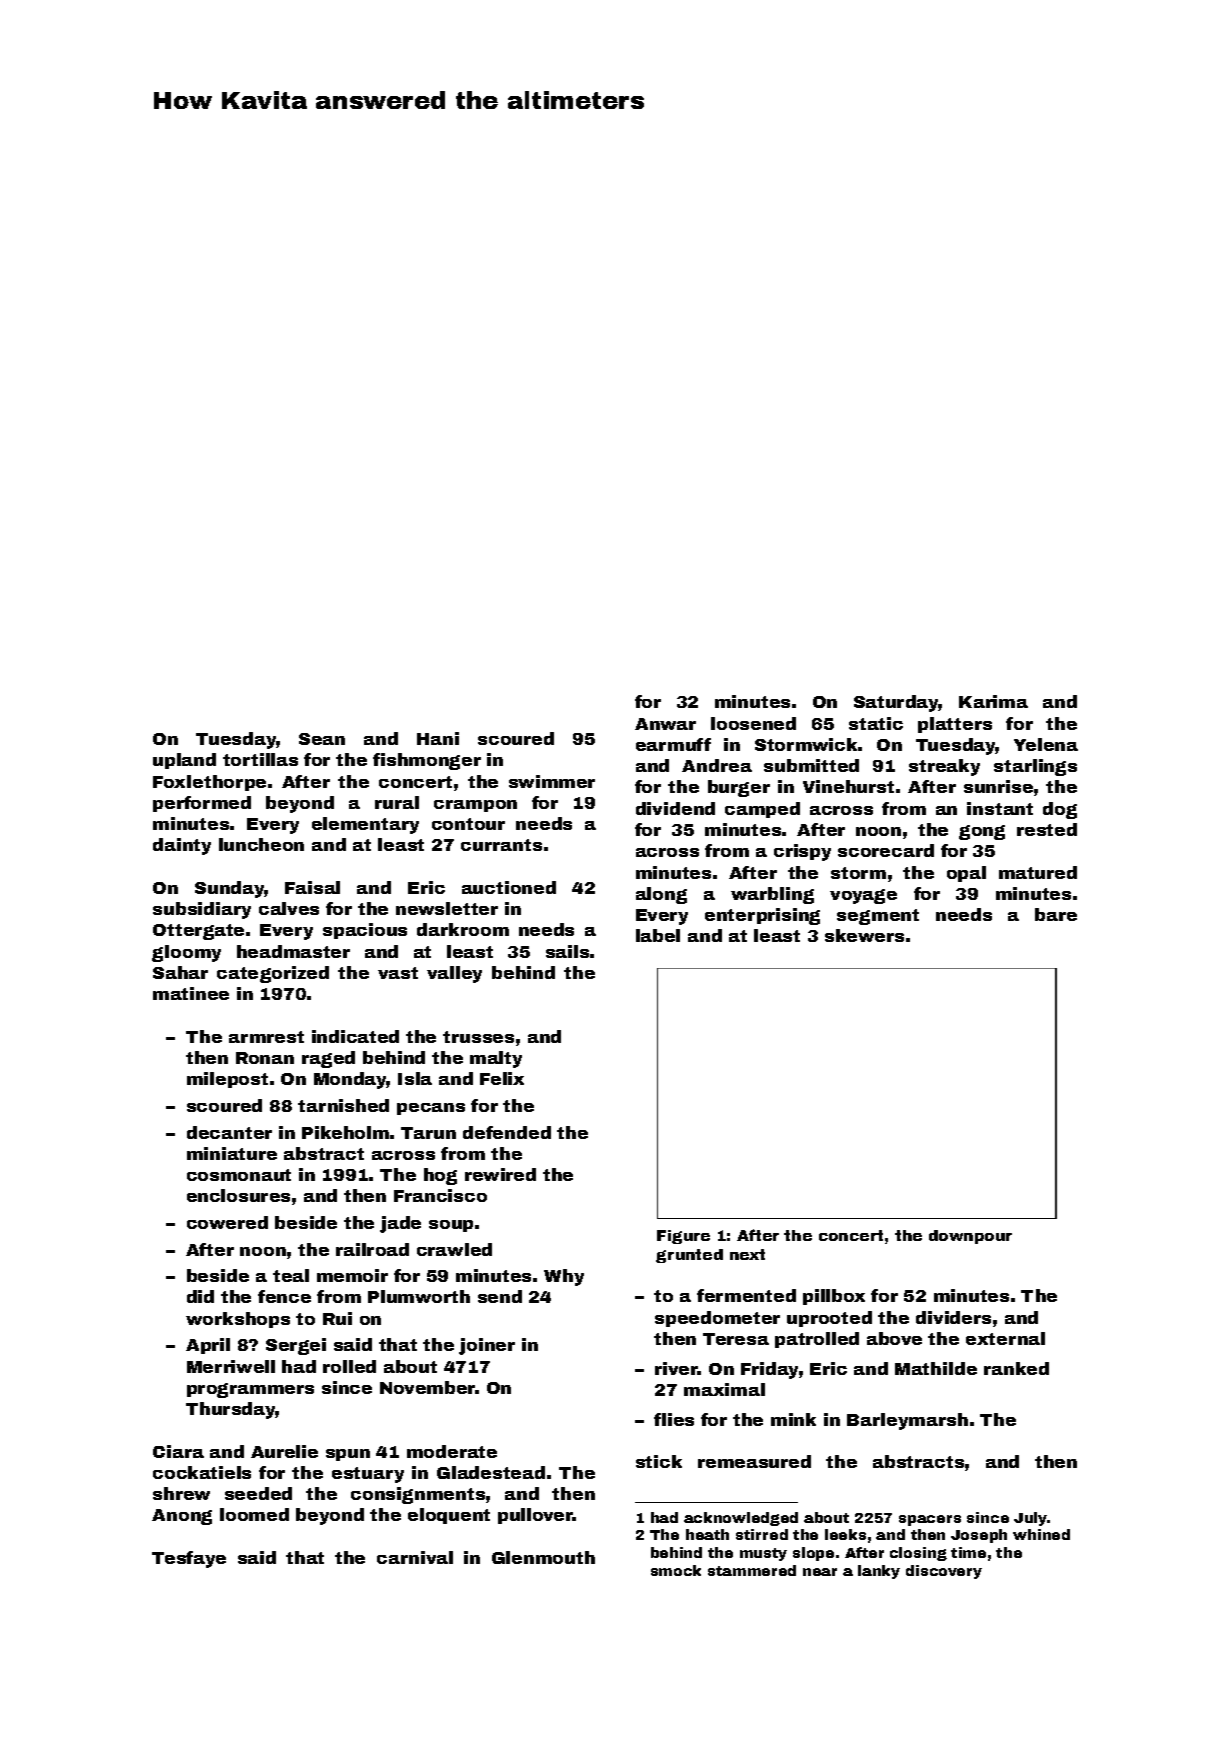  Describe the element at coordinates (982, 832) in the page. I see `gong` at that location.
